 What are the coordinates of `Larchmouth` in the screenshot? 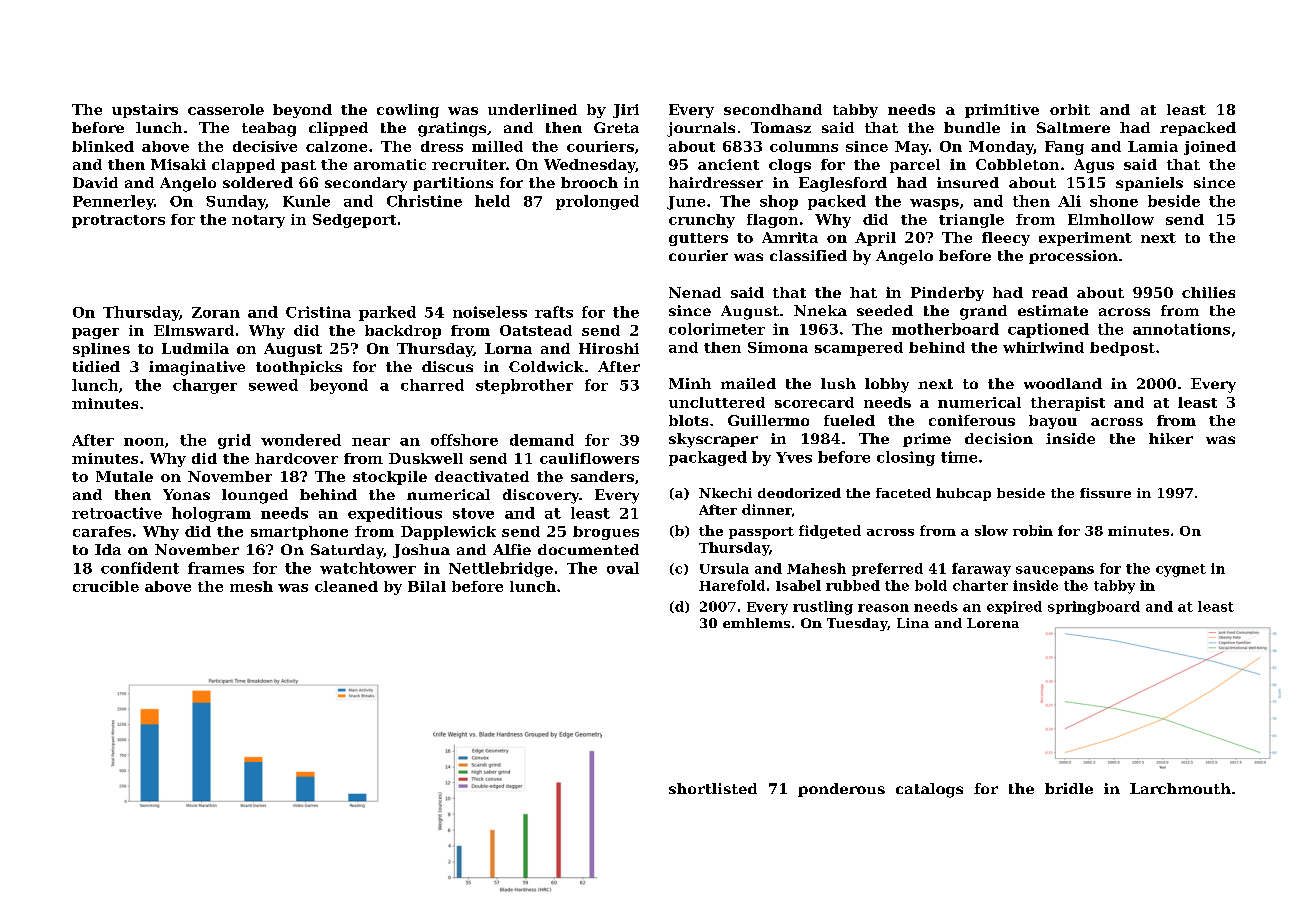 It's located at (1180, 788).
